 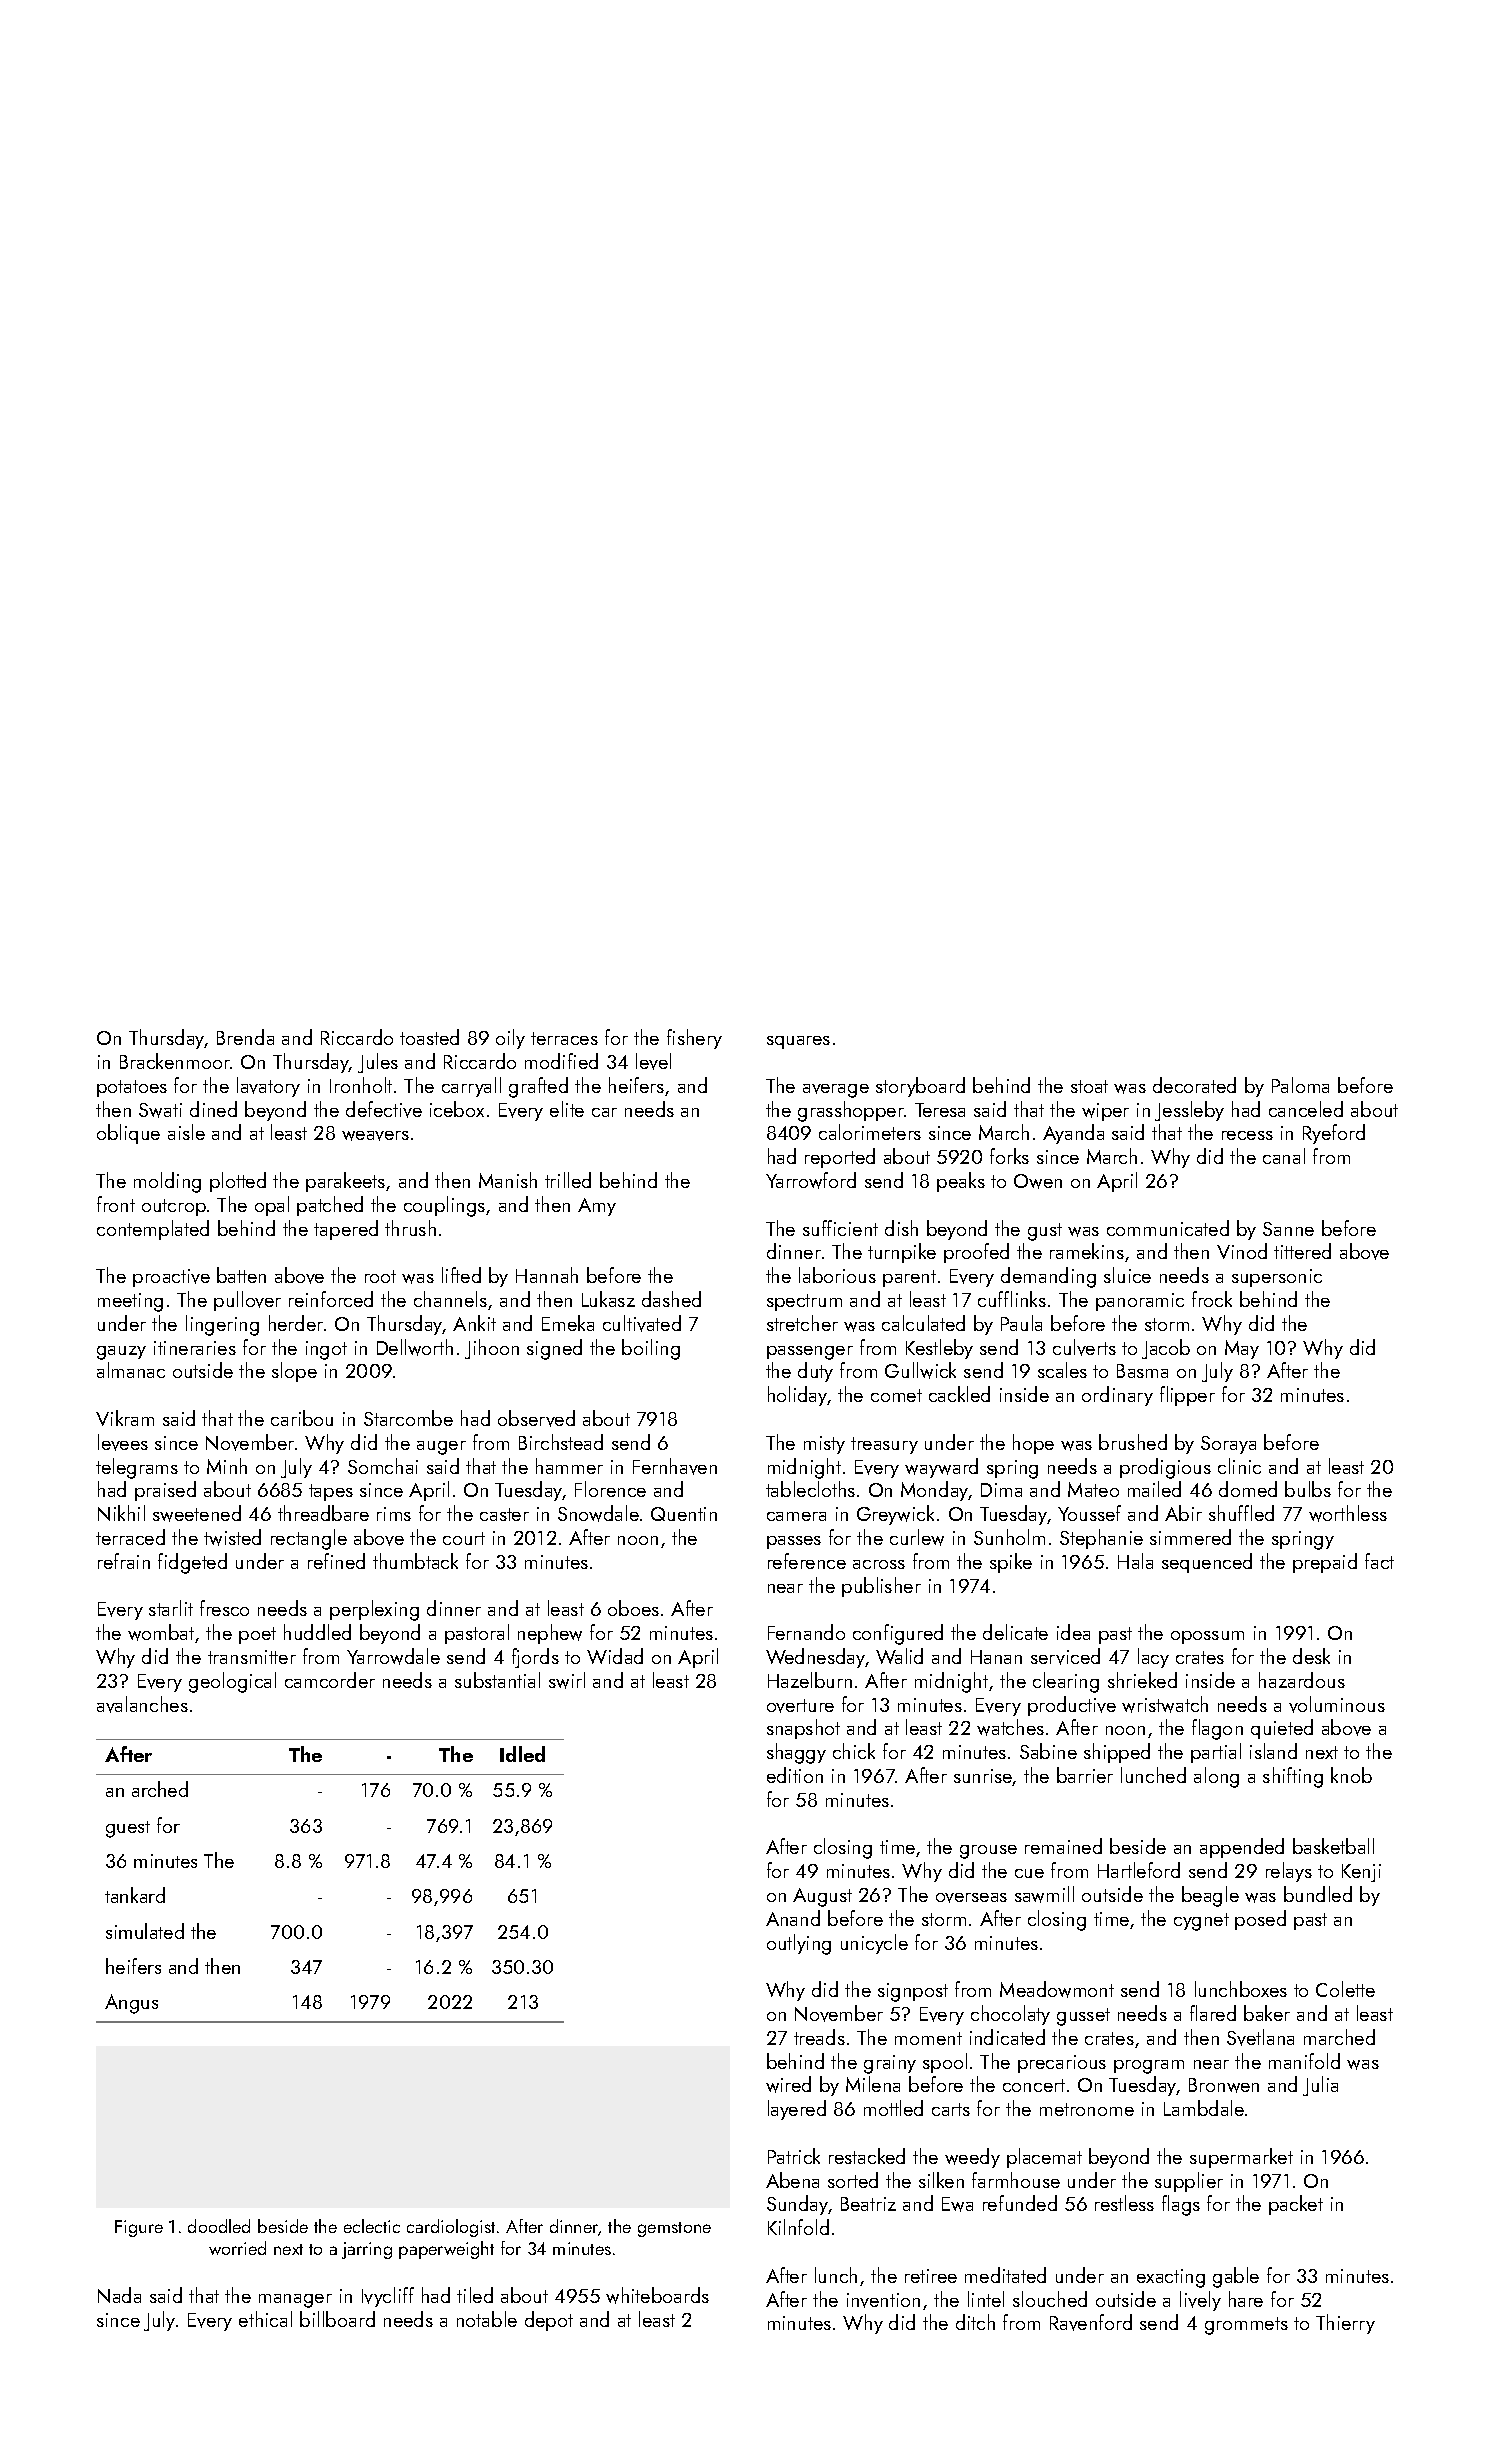 I want to click on fact, so click(x=1379, y=1561).
